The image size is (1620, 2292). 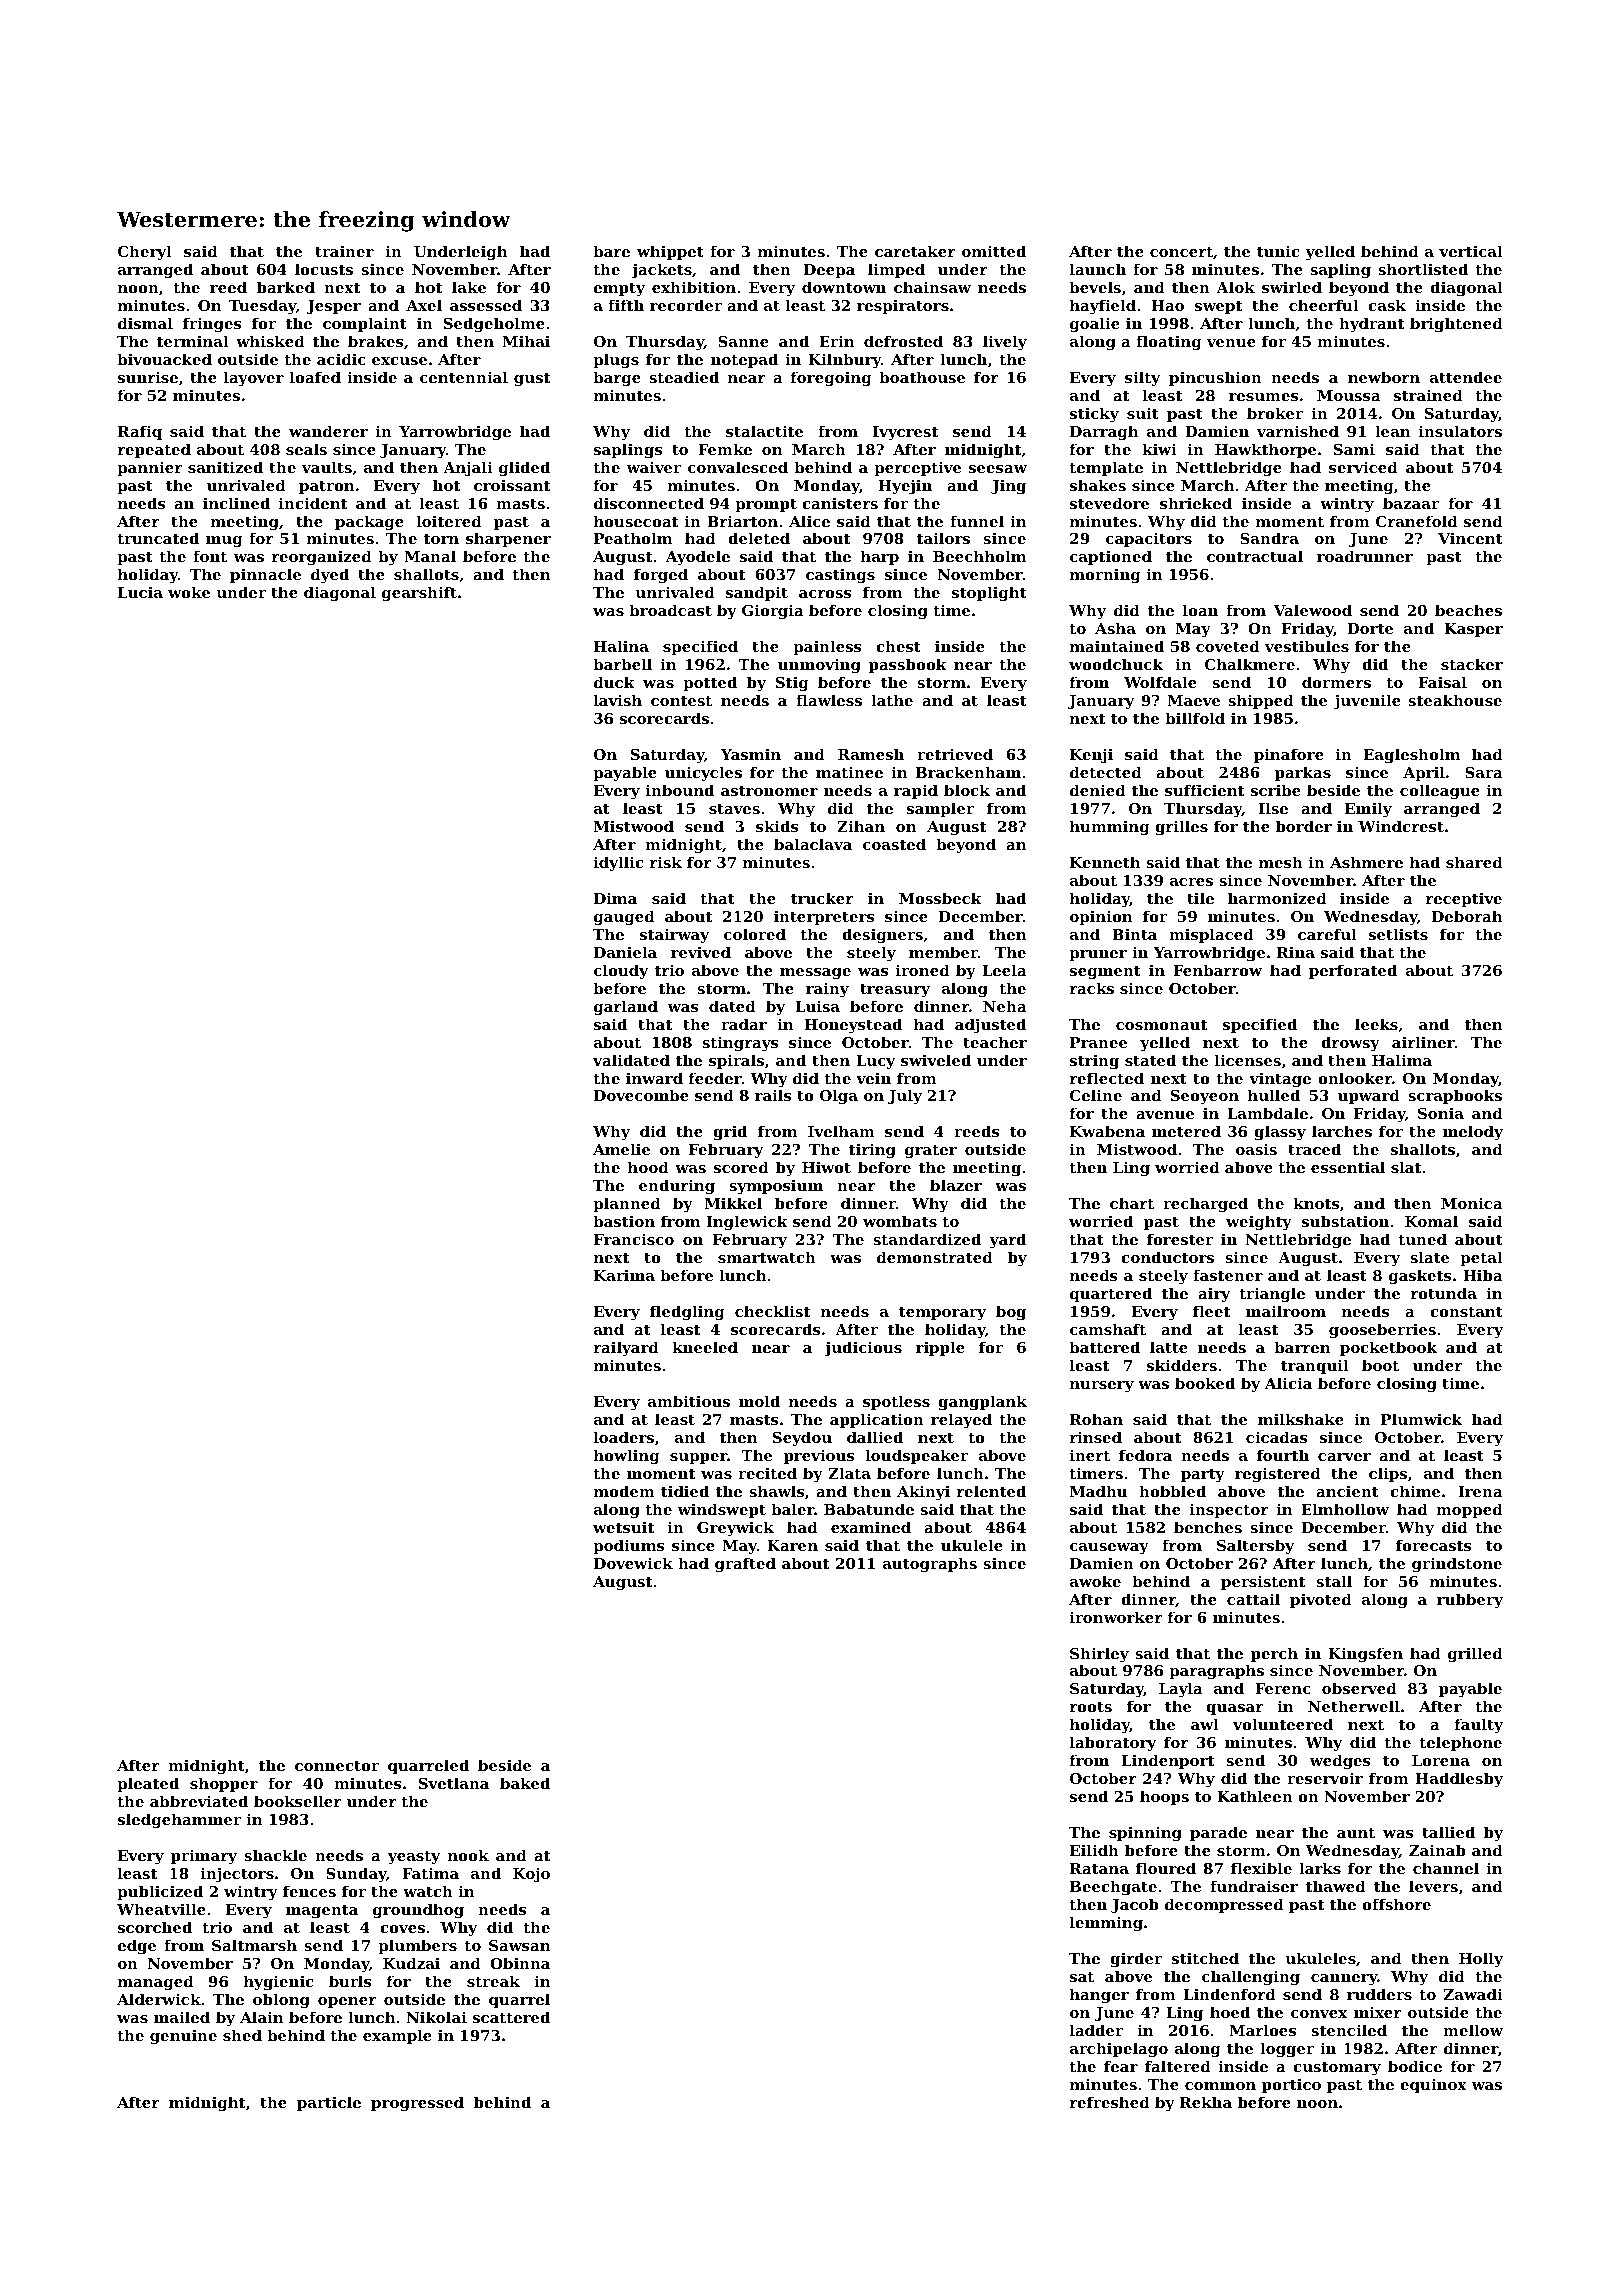 I want to click on centennial, so click(x=464, y=377).
